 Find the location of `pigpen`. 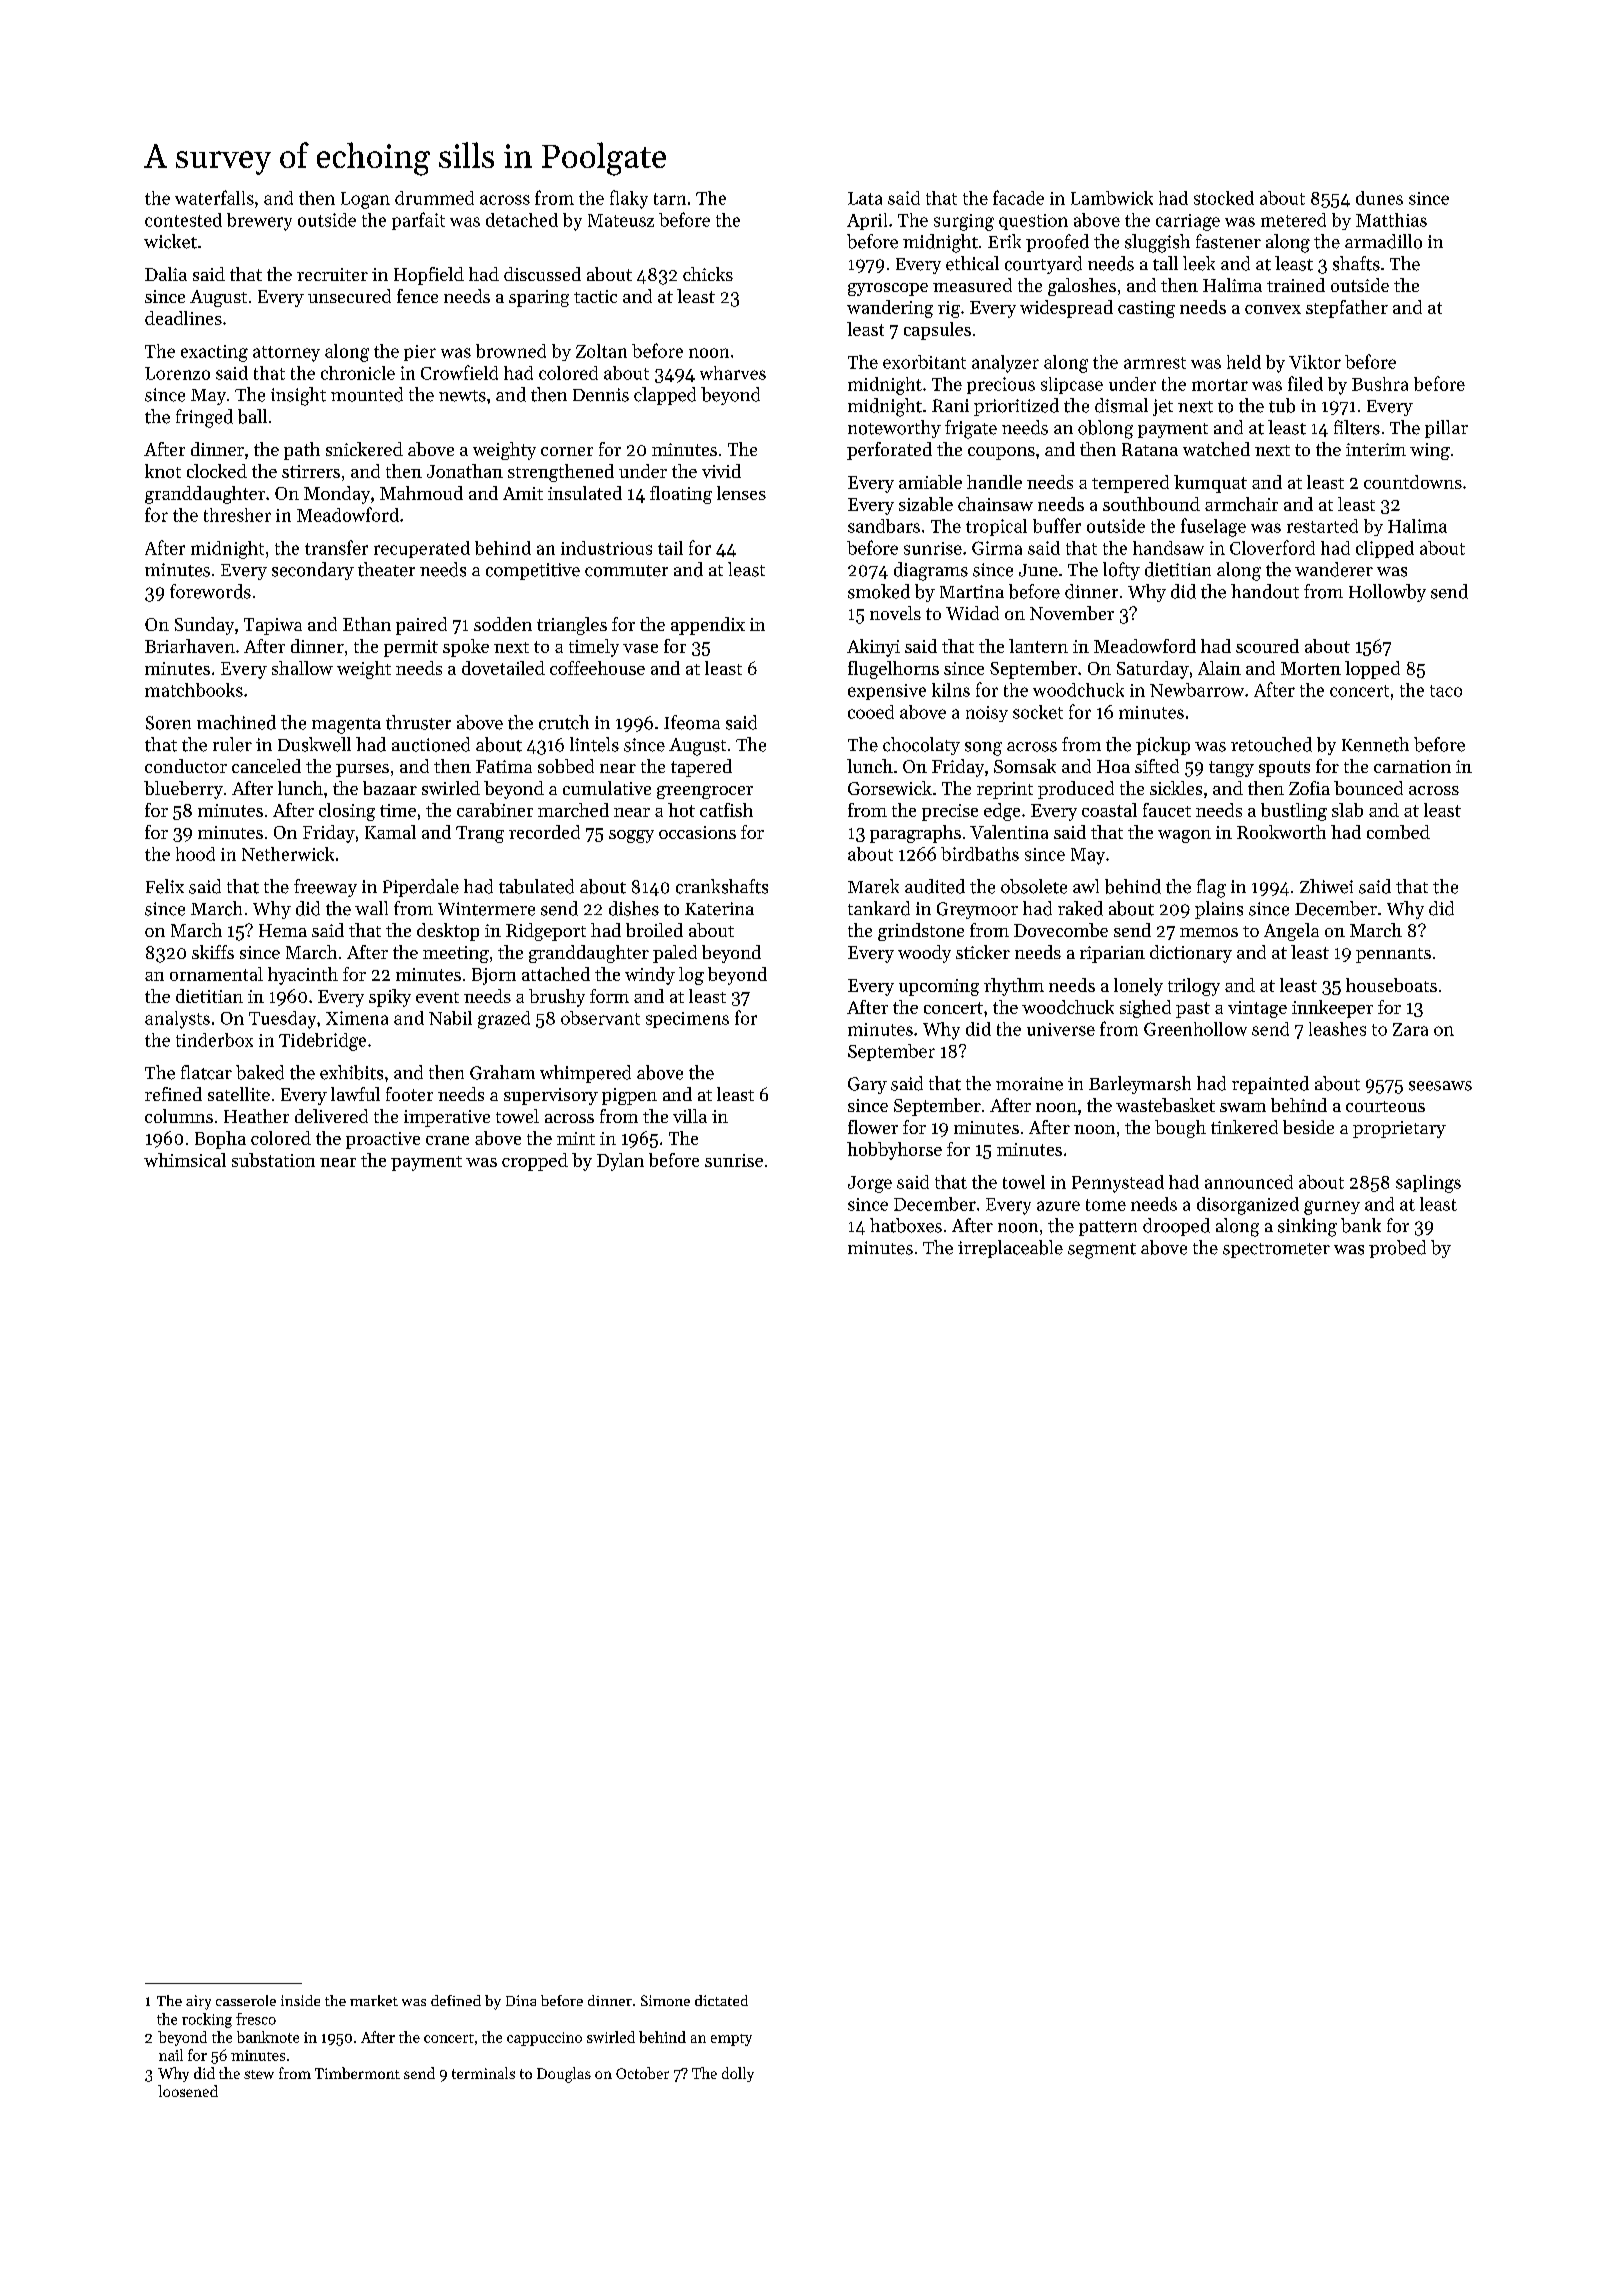

pigpen is located at coordinates (629, 1096).
